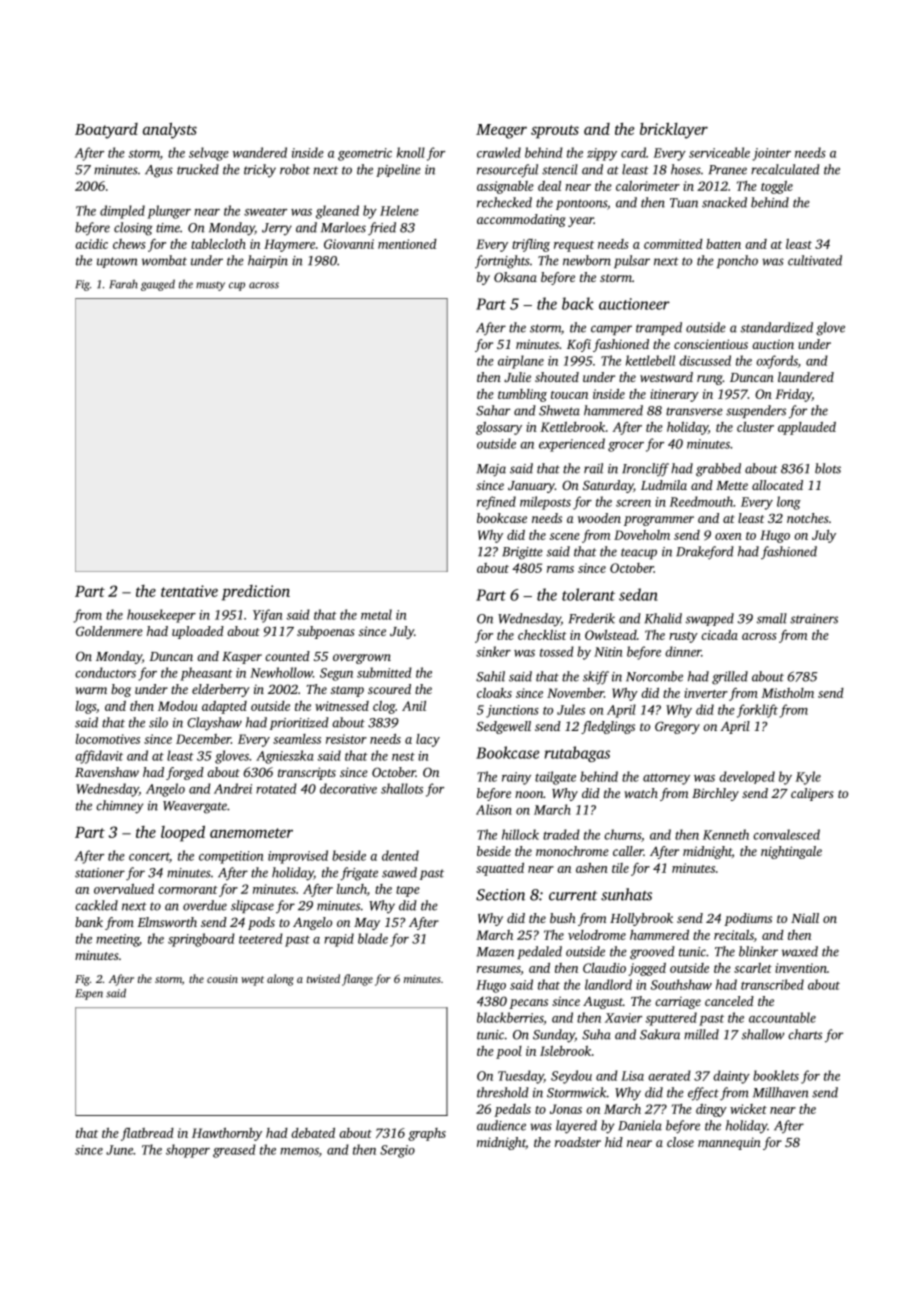  Describe the element at coordinates (711, 344) in the page. I see `conscientious` at that location.
